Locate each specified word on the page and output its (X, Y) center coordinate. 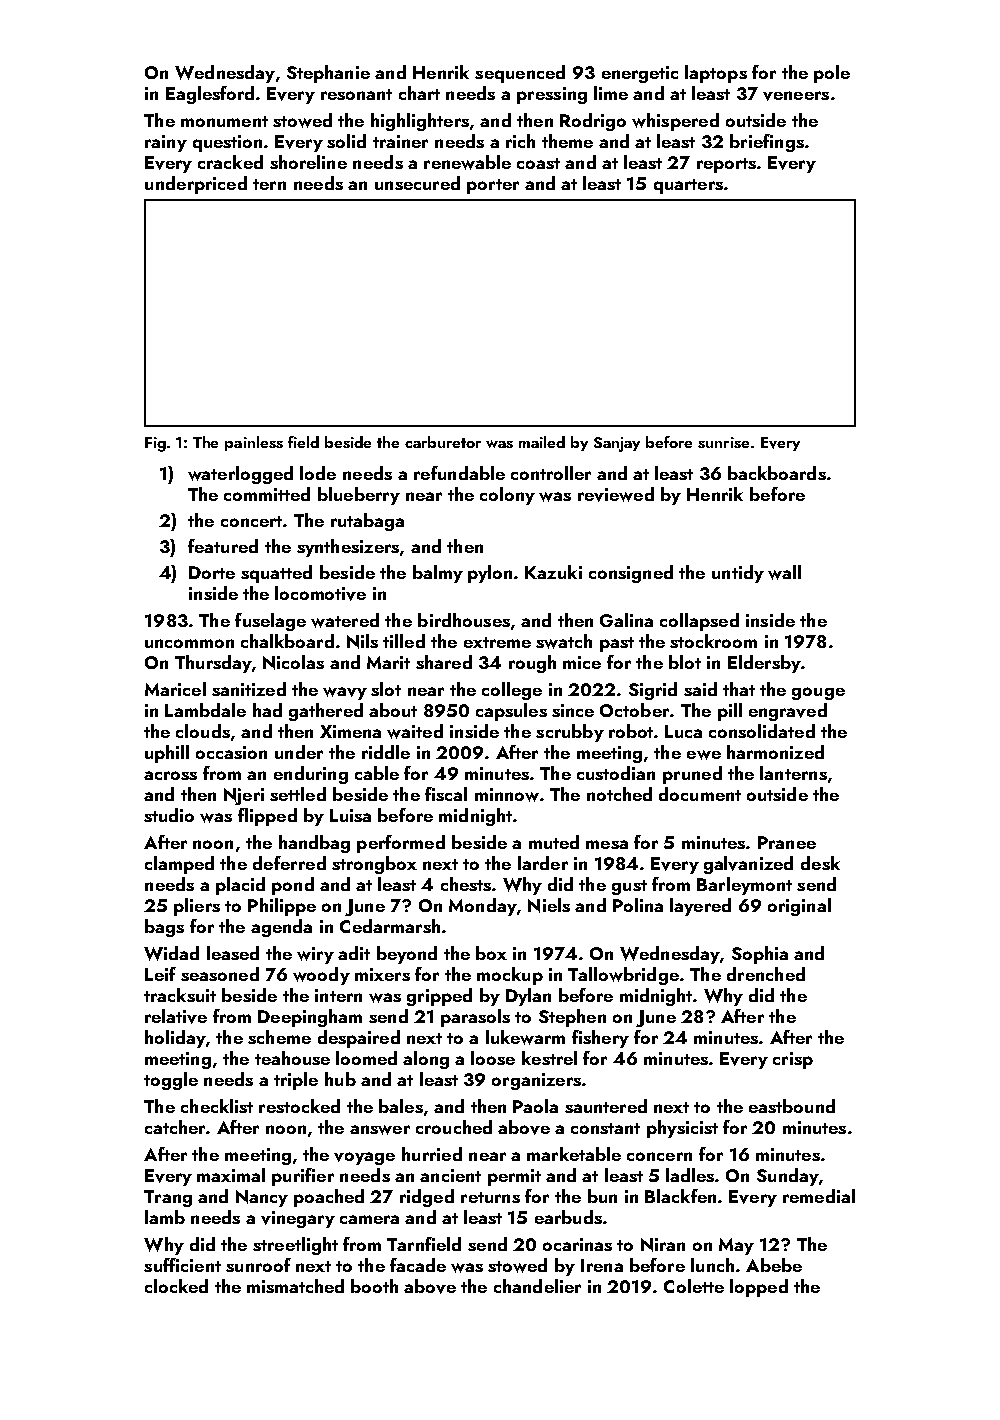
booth (374, 1286)
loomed (366, 1058)
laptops (716, 74)
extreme (497, 642)
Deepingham (310, 1018)
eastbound (792, 1106)
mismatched (295, 1286)
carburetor (443, 442)
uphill (167, 754)
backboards (777, 473)
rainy (166, 143)
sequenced (520, 74)
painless (254, 443)
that (739, 689)
